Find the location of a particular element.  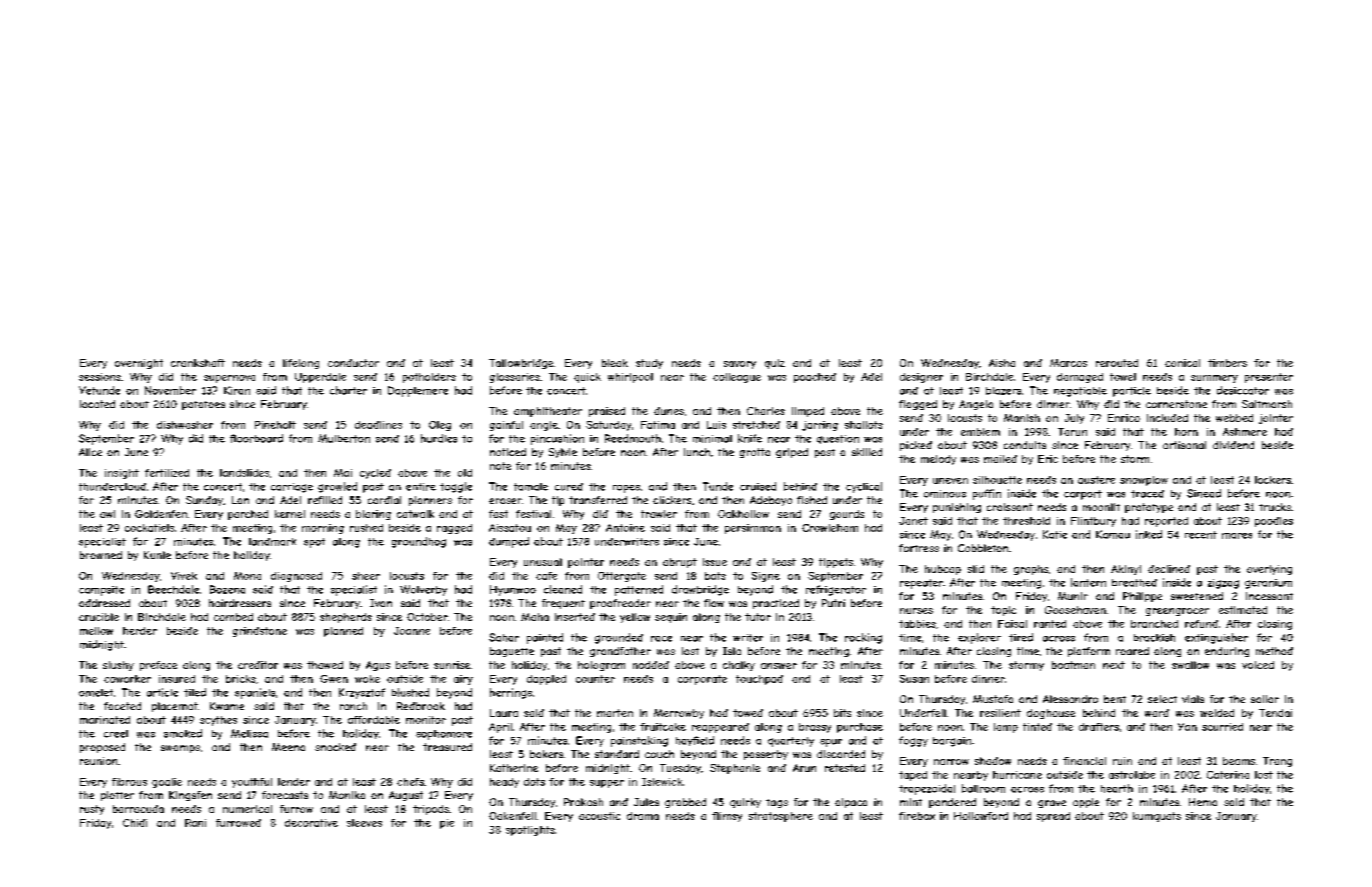

fertilized is located at coordinates (167, 473).
